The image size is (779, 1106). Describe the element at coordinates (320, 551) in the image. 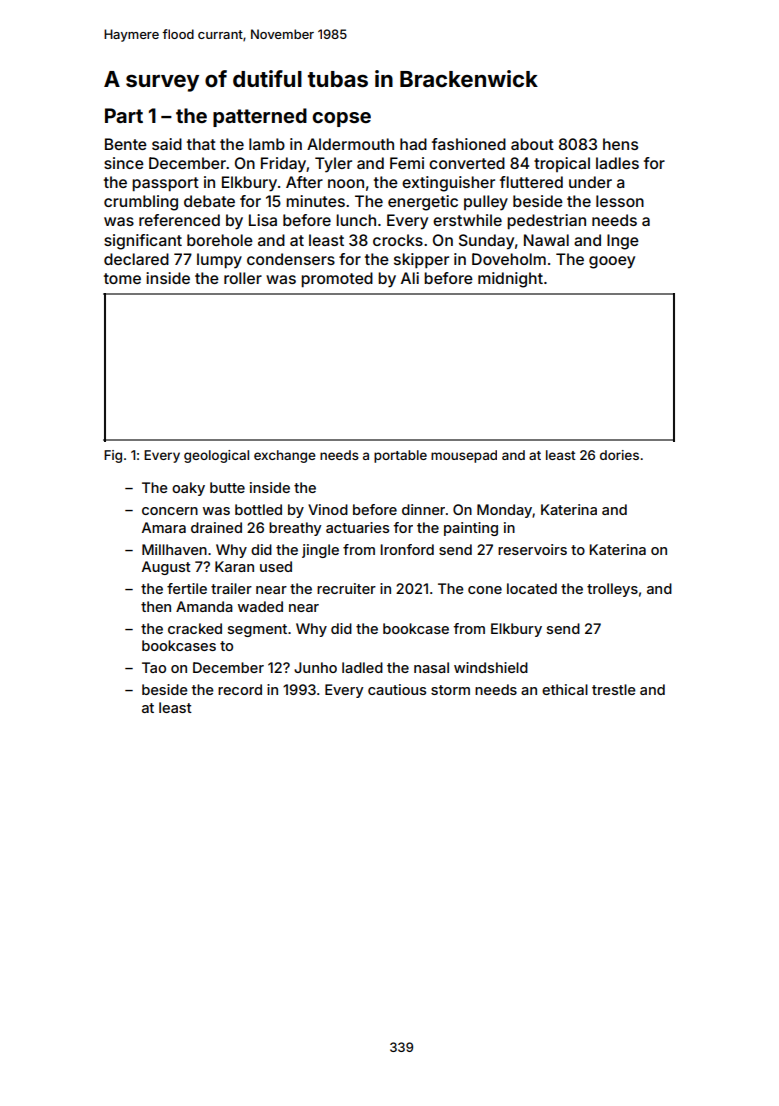

I see `jingle` at that location.
